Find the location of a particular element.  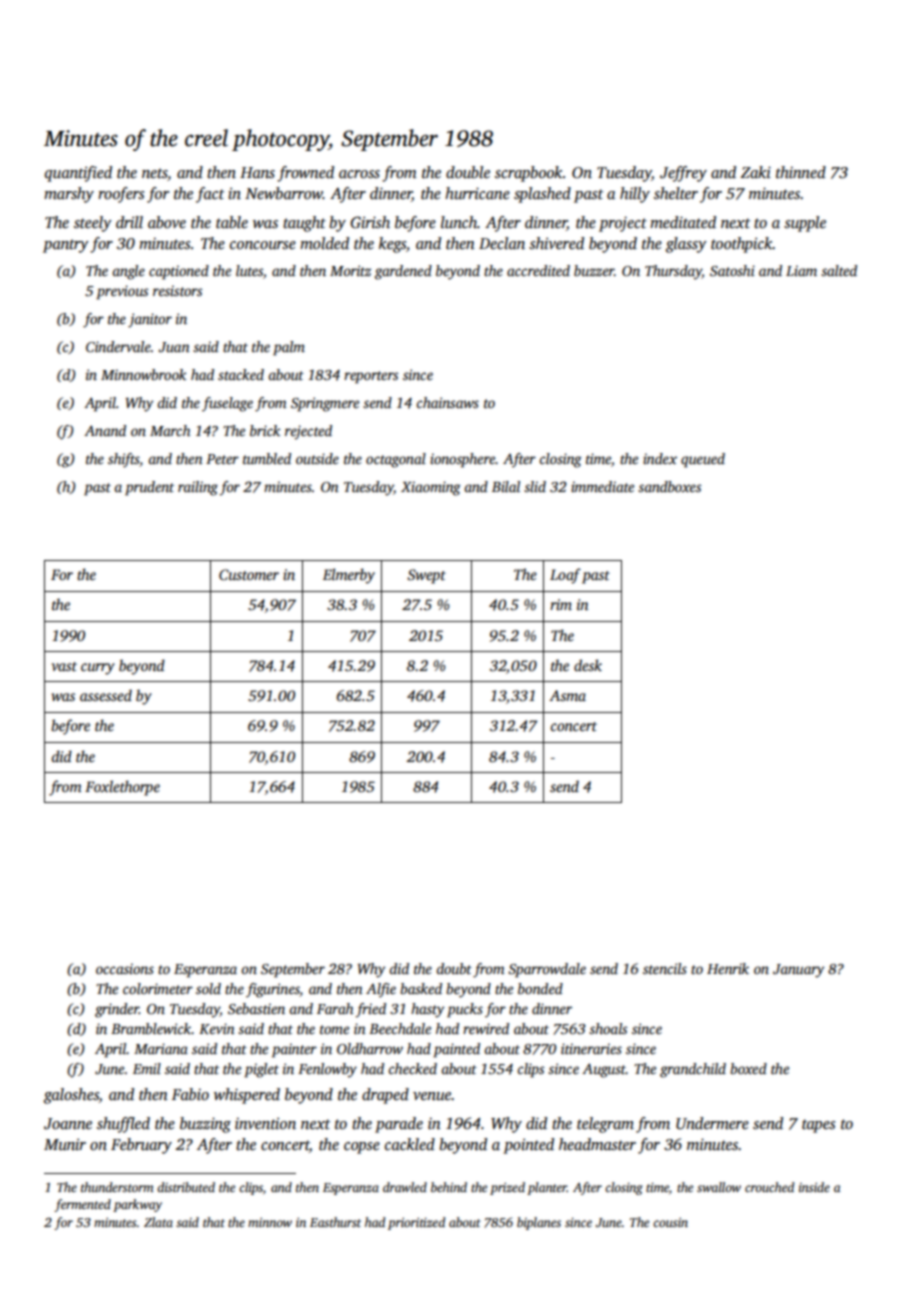

accredited is located at coordinates (538, 270).
